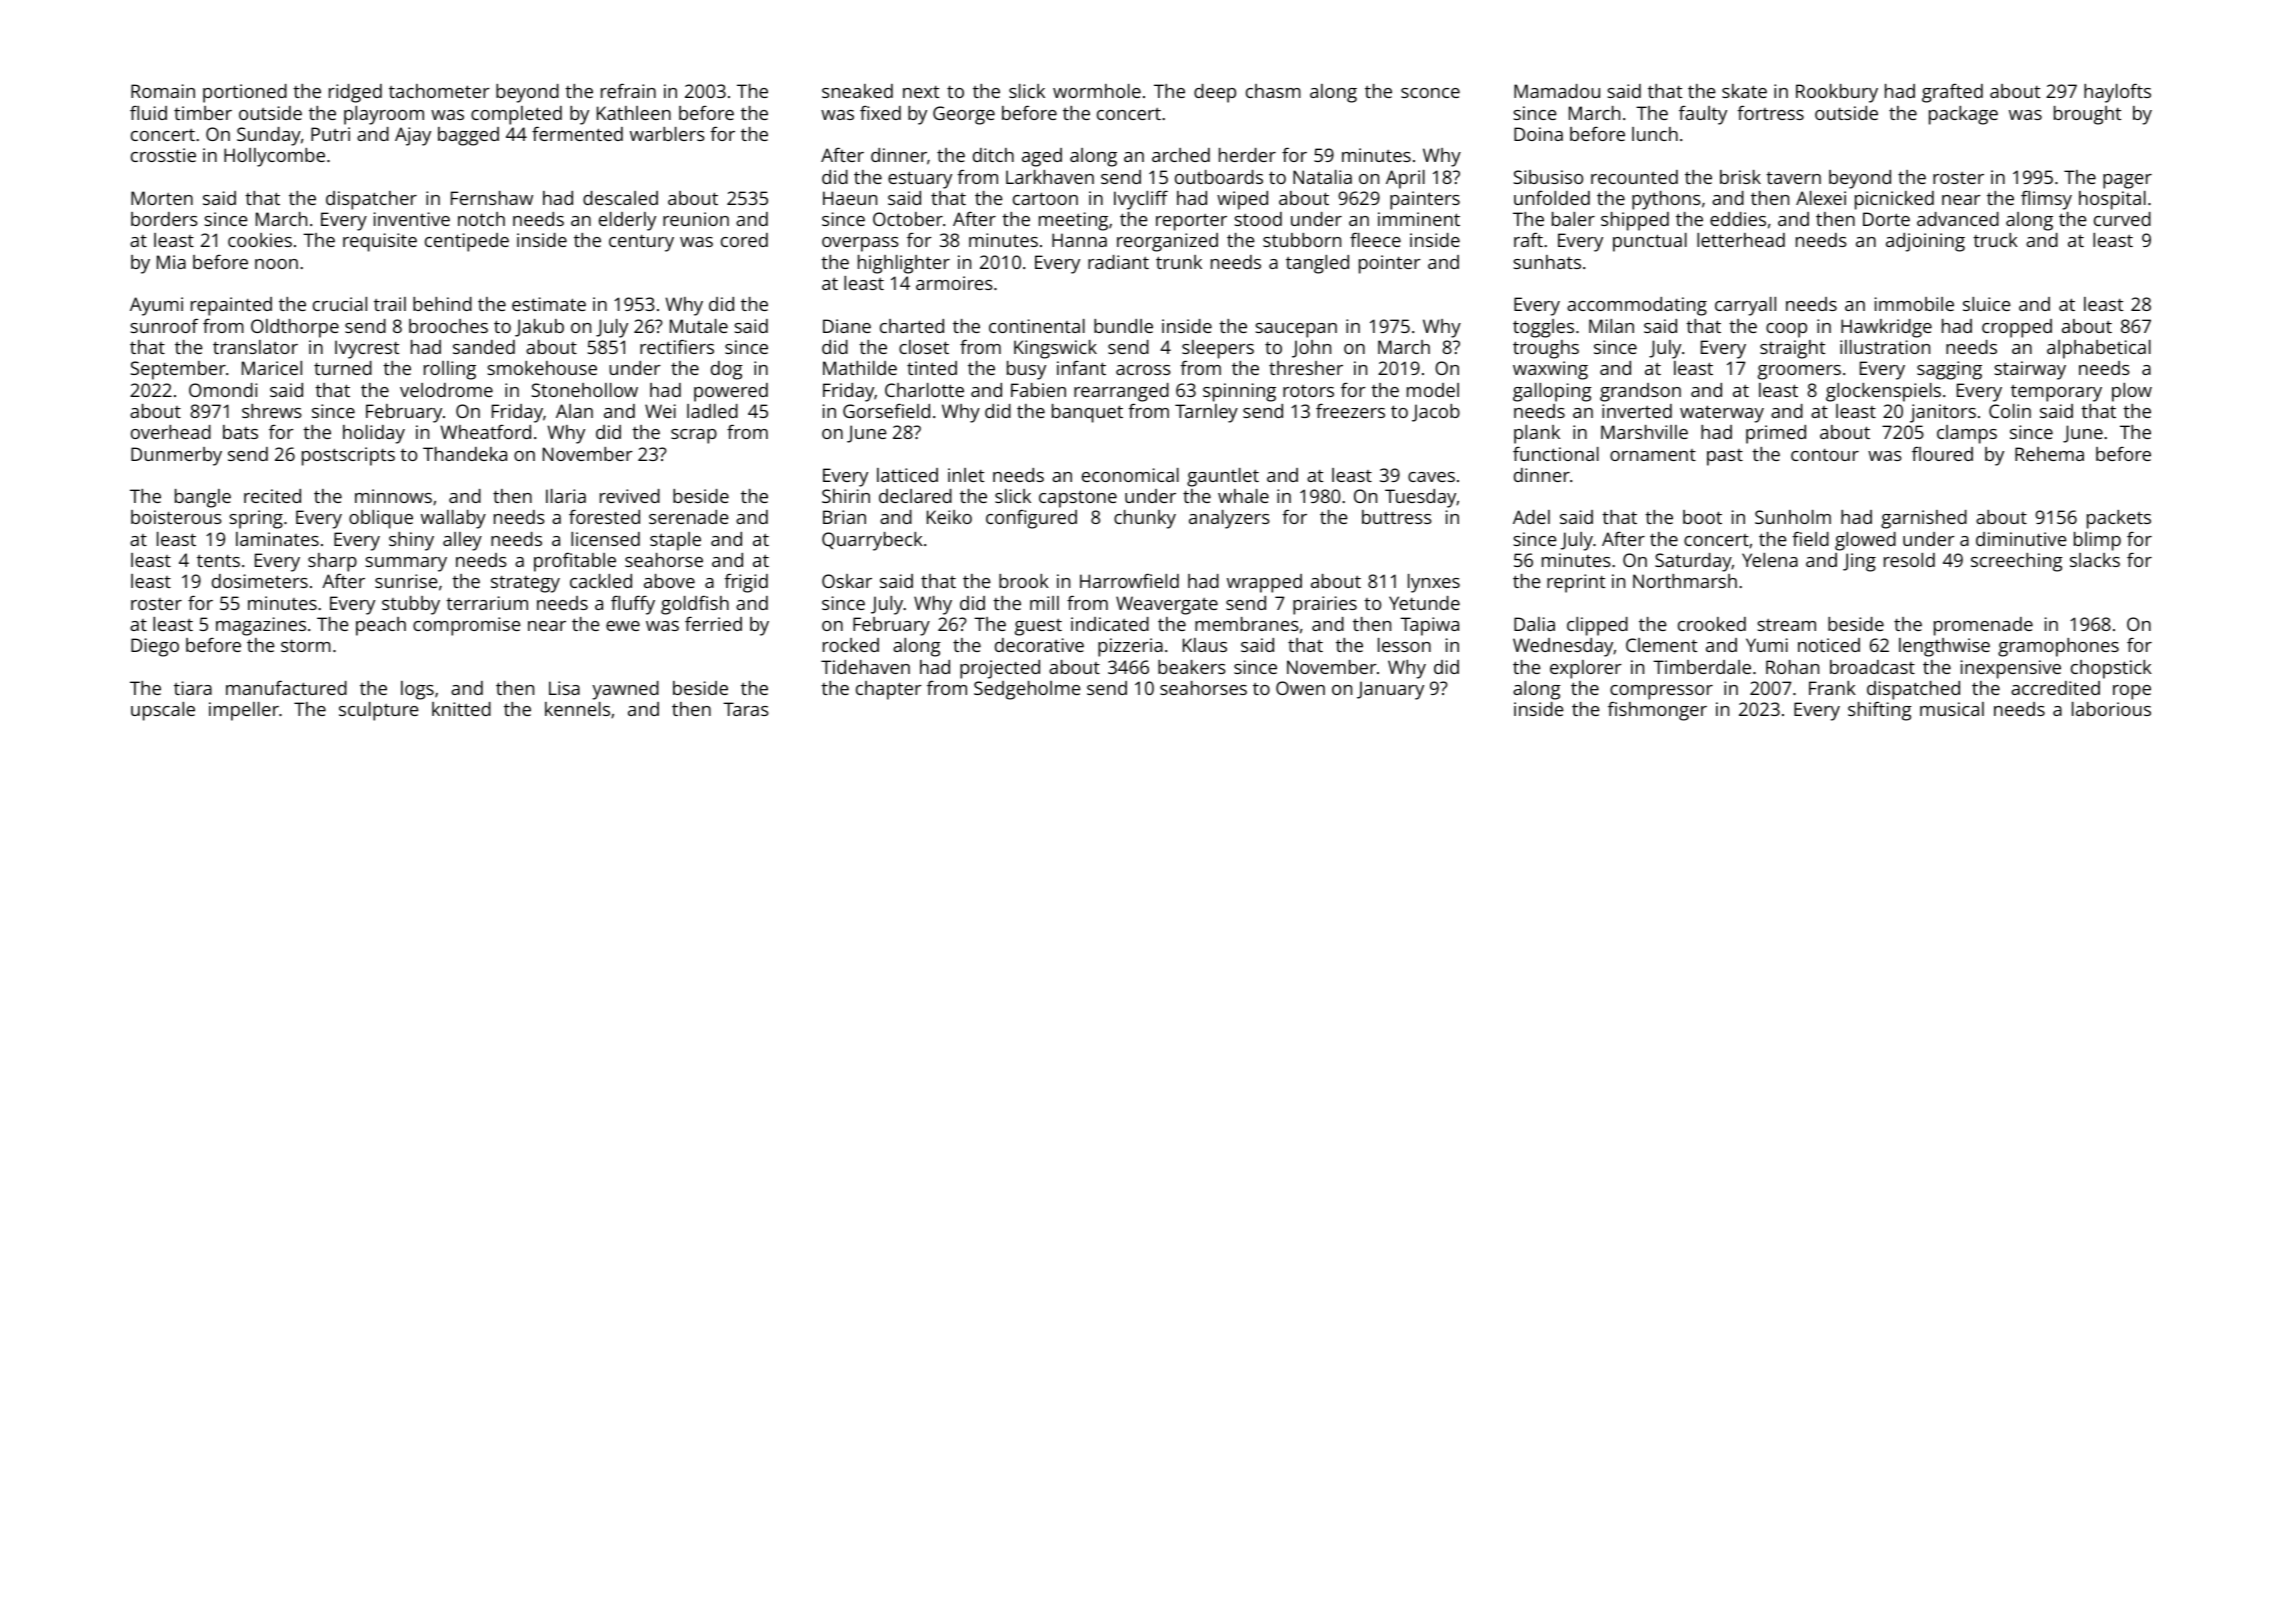 Image resolution: width=2282 pixels, height=1614 pixels. What do you see at coordinates (1894, 200) in the document?
I see `picnicked` at bounding box center [1894, 200].
